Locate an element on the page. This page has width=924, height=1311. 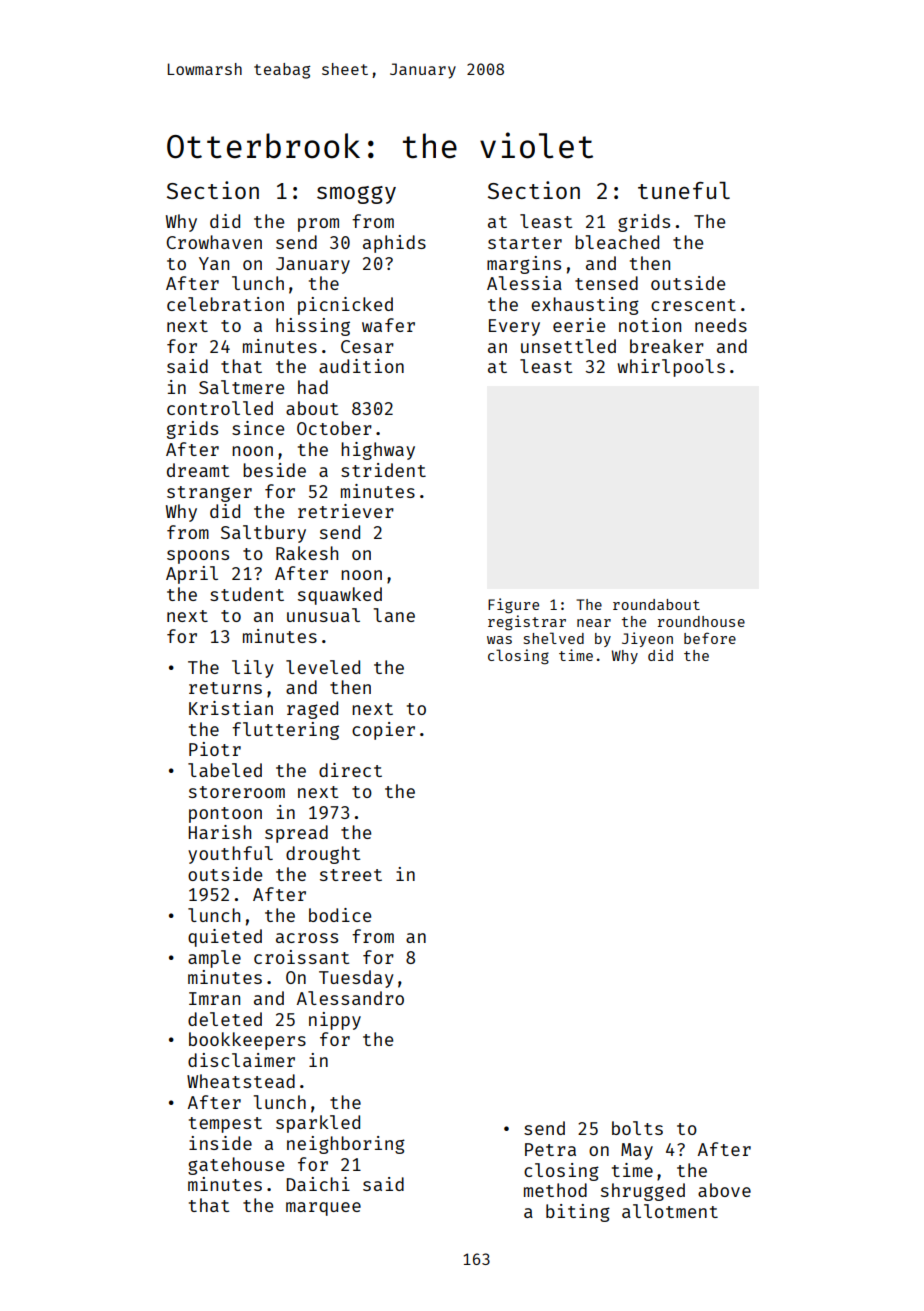
April is located at coordinates (192, 575).
